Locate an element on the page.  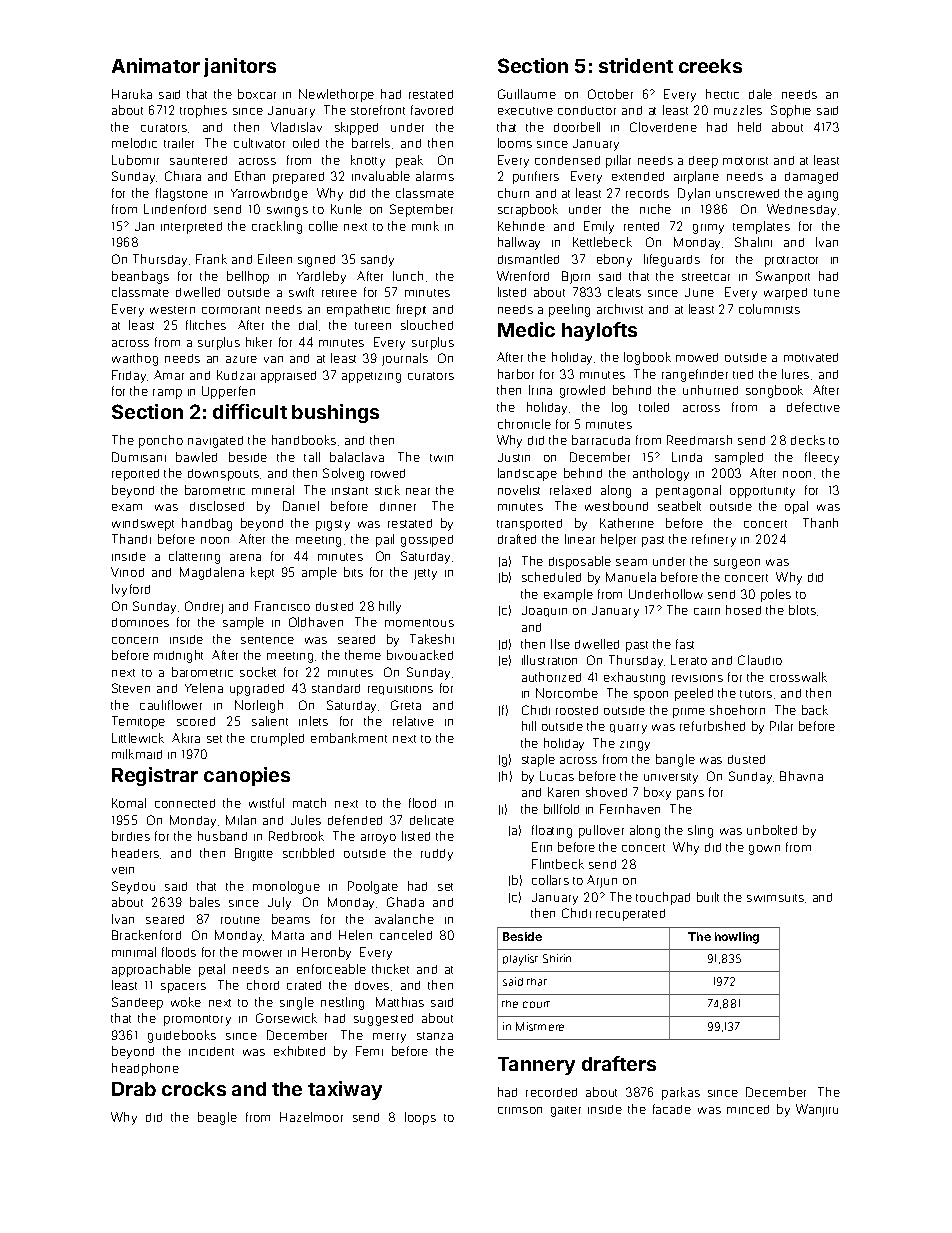
wistful is located at coordinates (266, 803).
